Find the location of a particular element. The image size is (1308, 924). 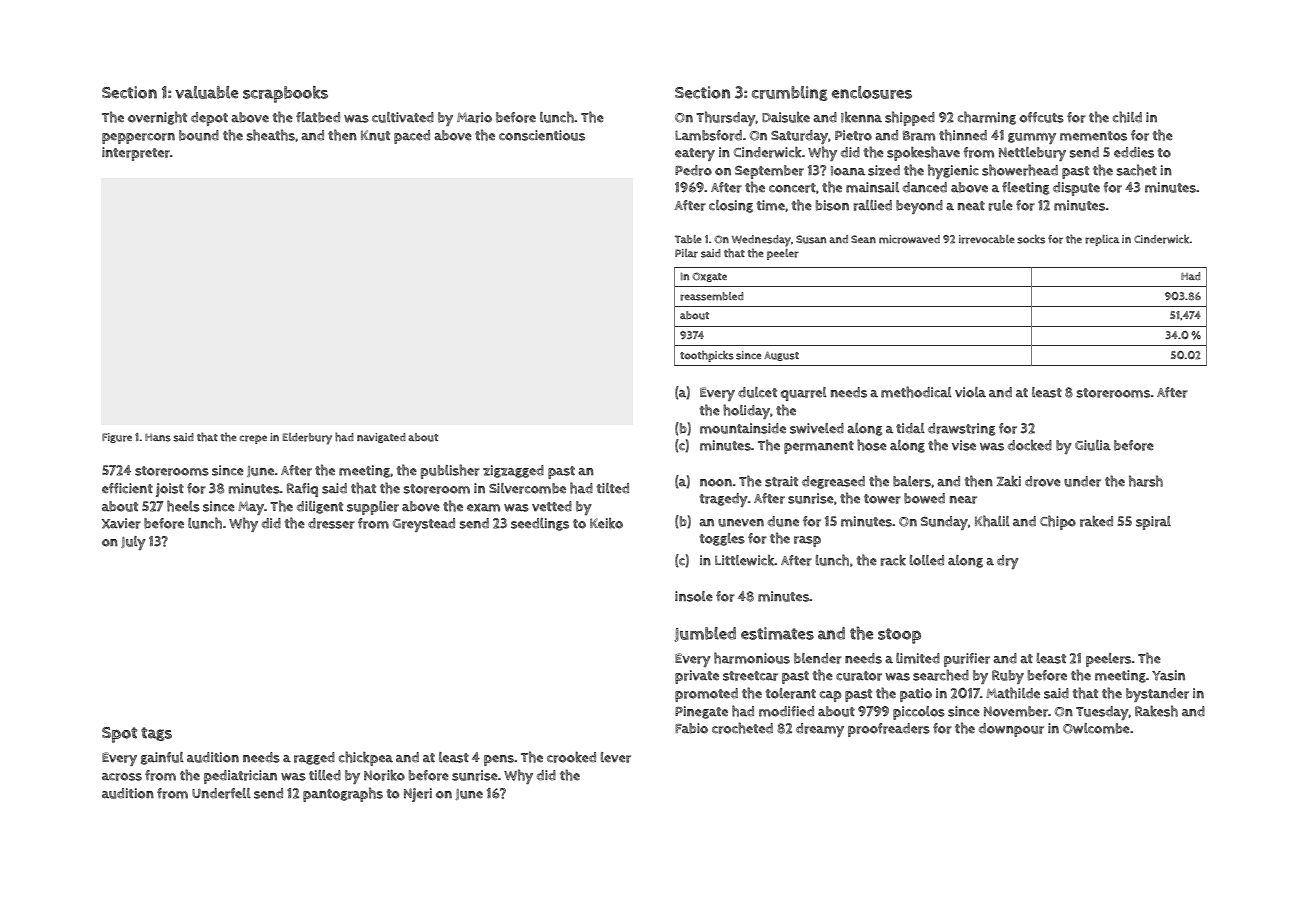

Jumbled is located at coordinates (705, 634).
